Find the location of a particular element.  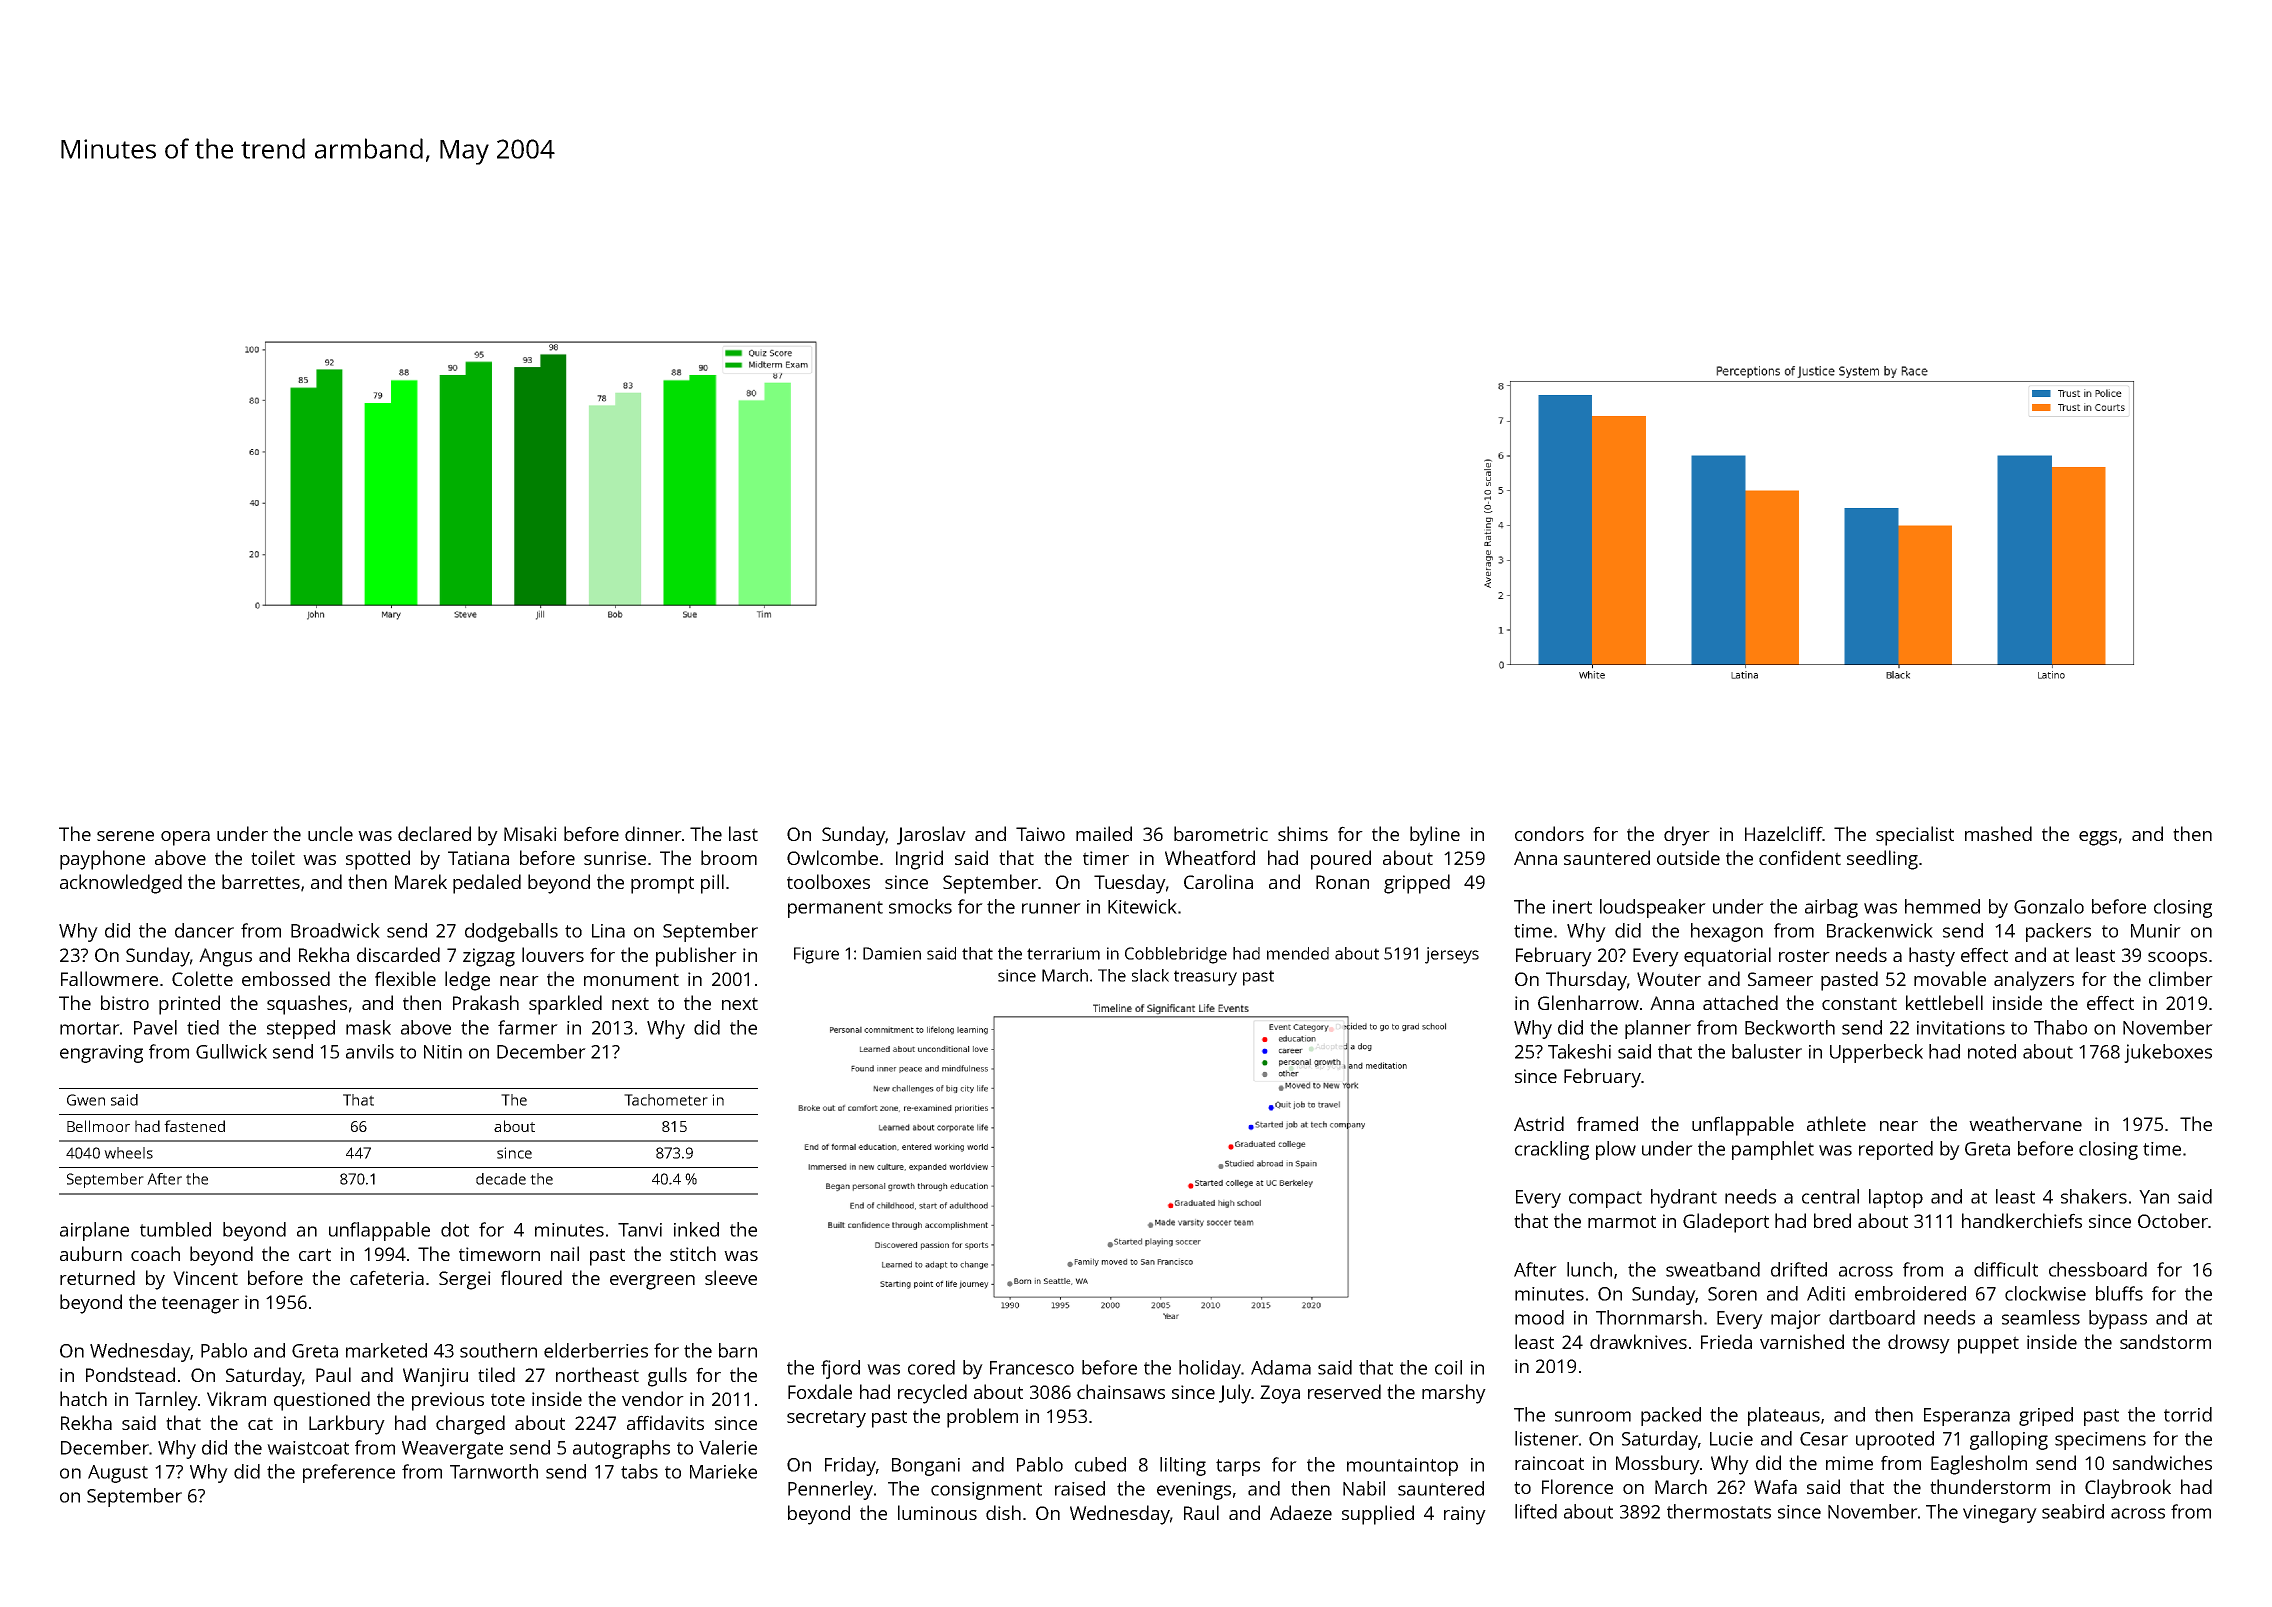

Nabil is located at coordinates (1364, 1488).
